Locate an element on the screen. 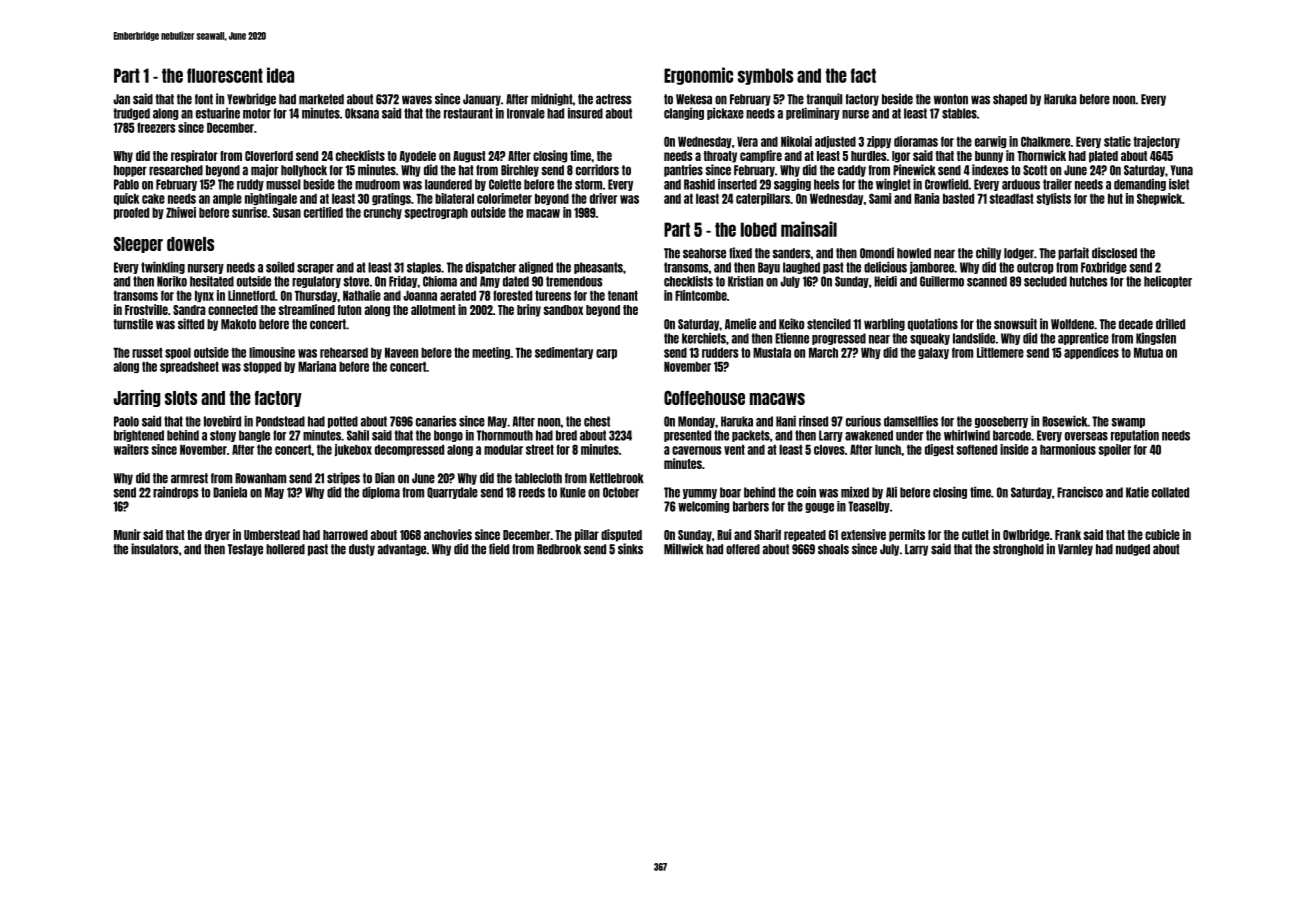 Image resolution: width=1308 pixels, height=924 pixels. Tesfaye is located at coordinates (245, 550).
